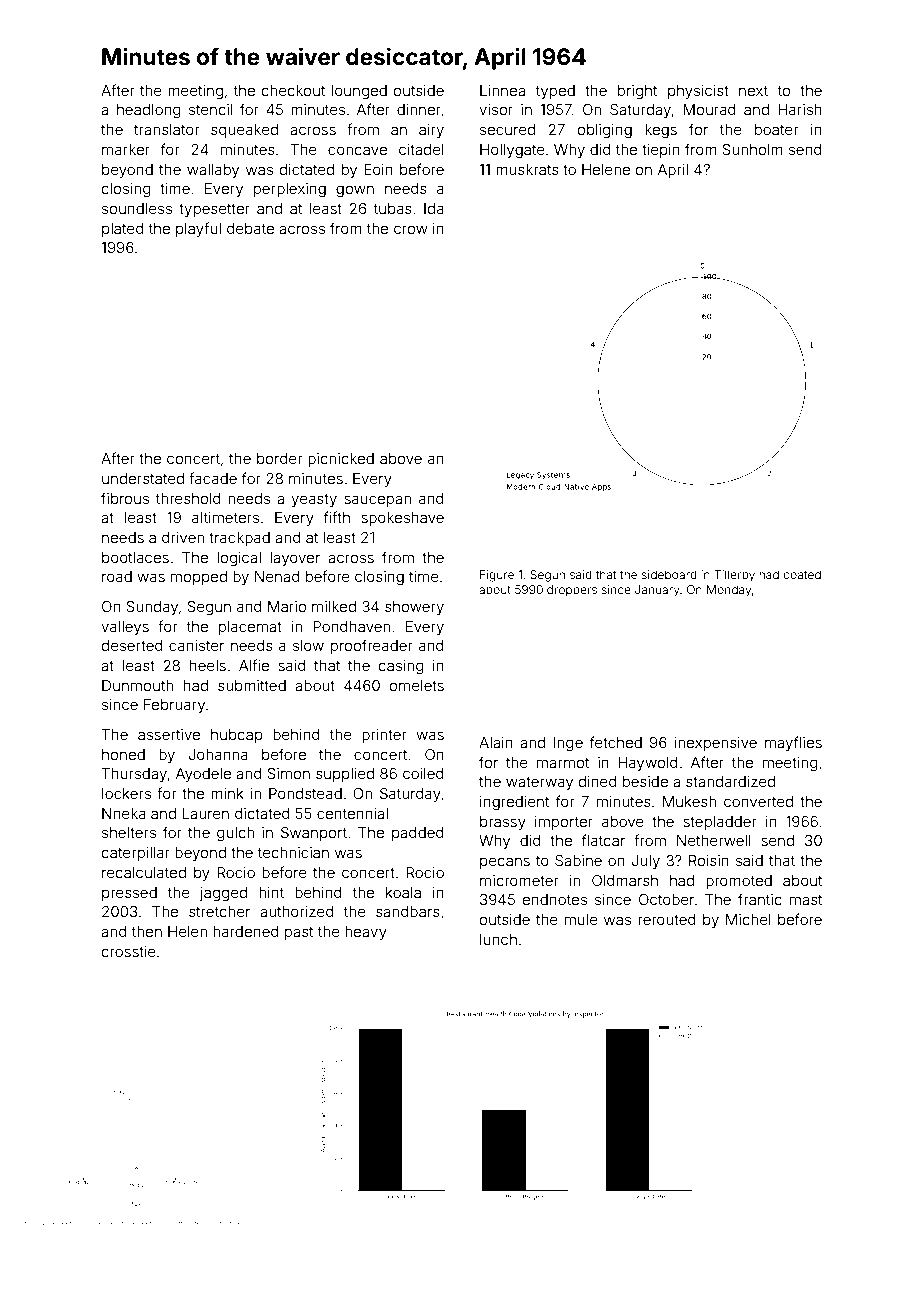 This image has height=1308, width=924. Describe the element at coordinates (213, 478) in the image. I see `facade` at that location.
